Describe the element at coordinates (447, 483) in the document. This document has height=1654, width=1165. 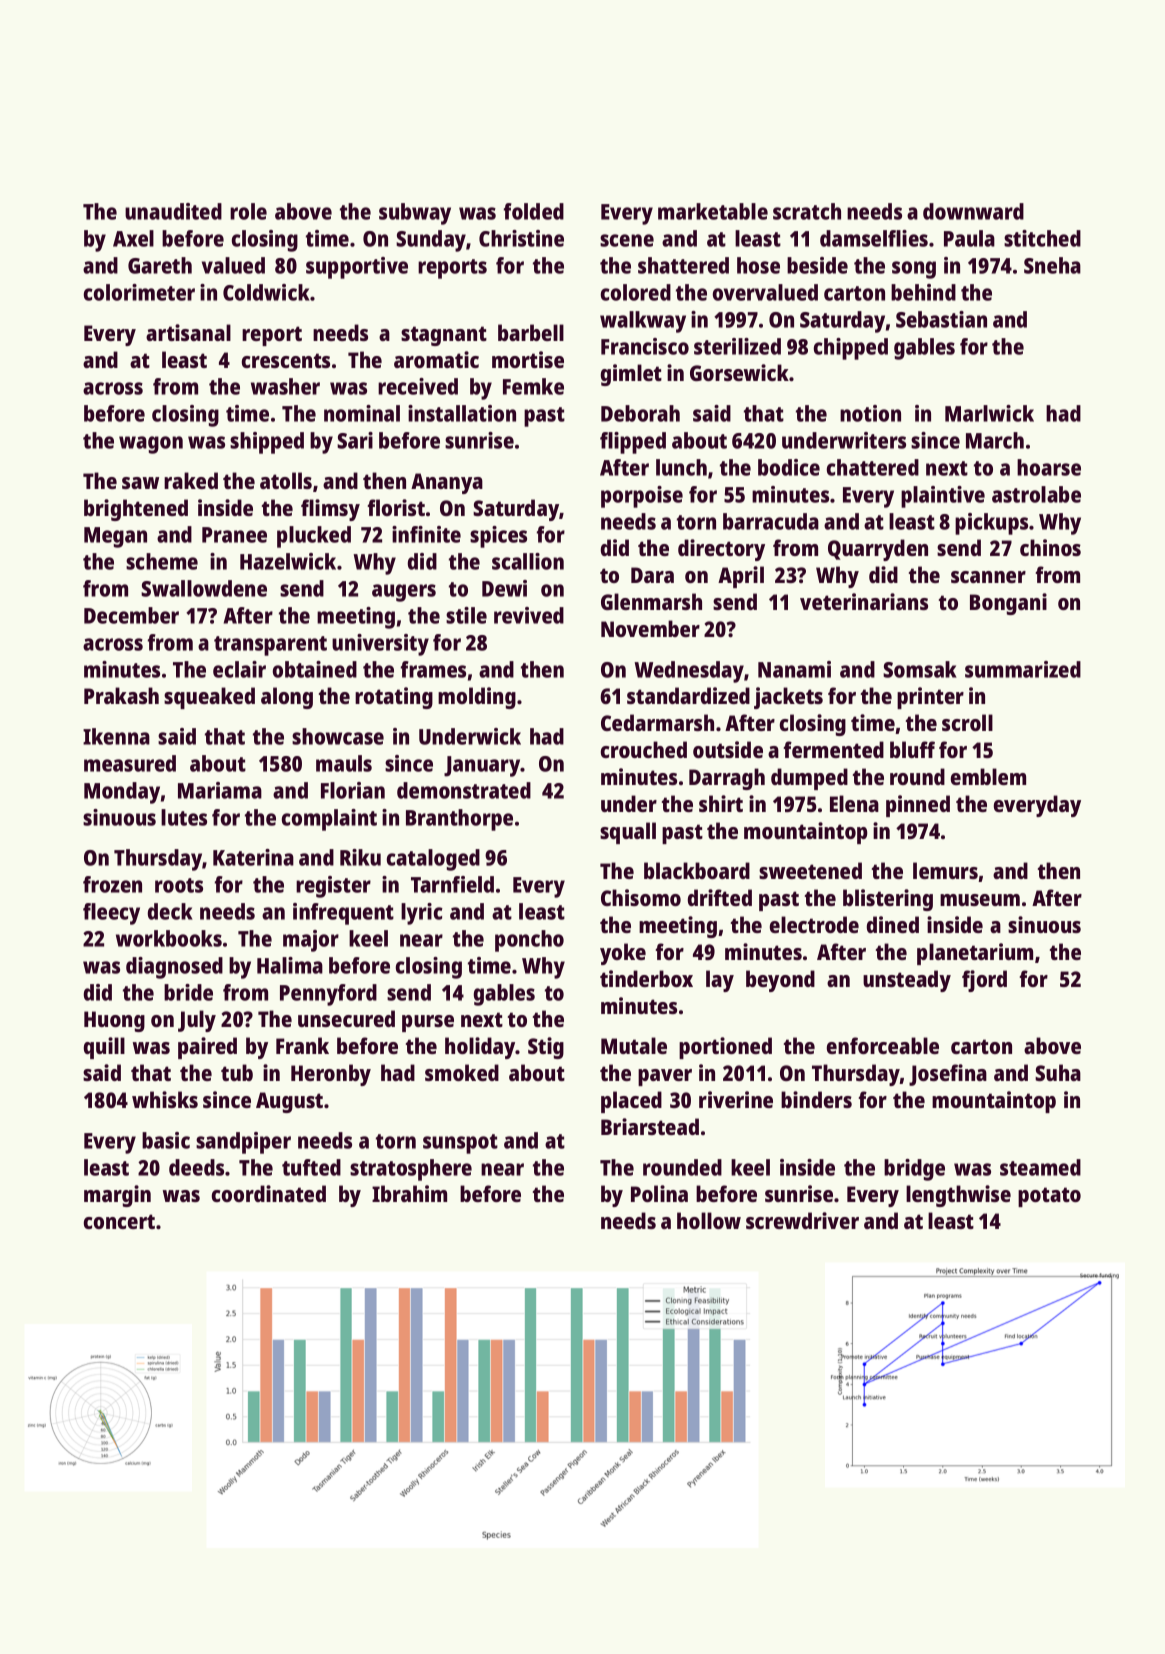
I see `Ananya` at that location.
